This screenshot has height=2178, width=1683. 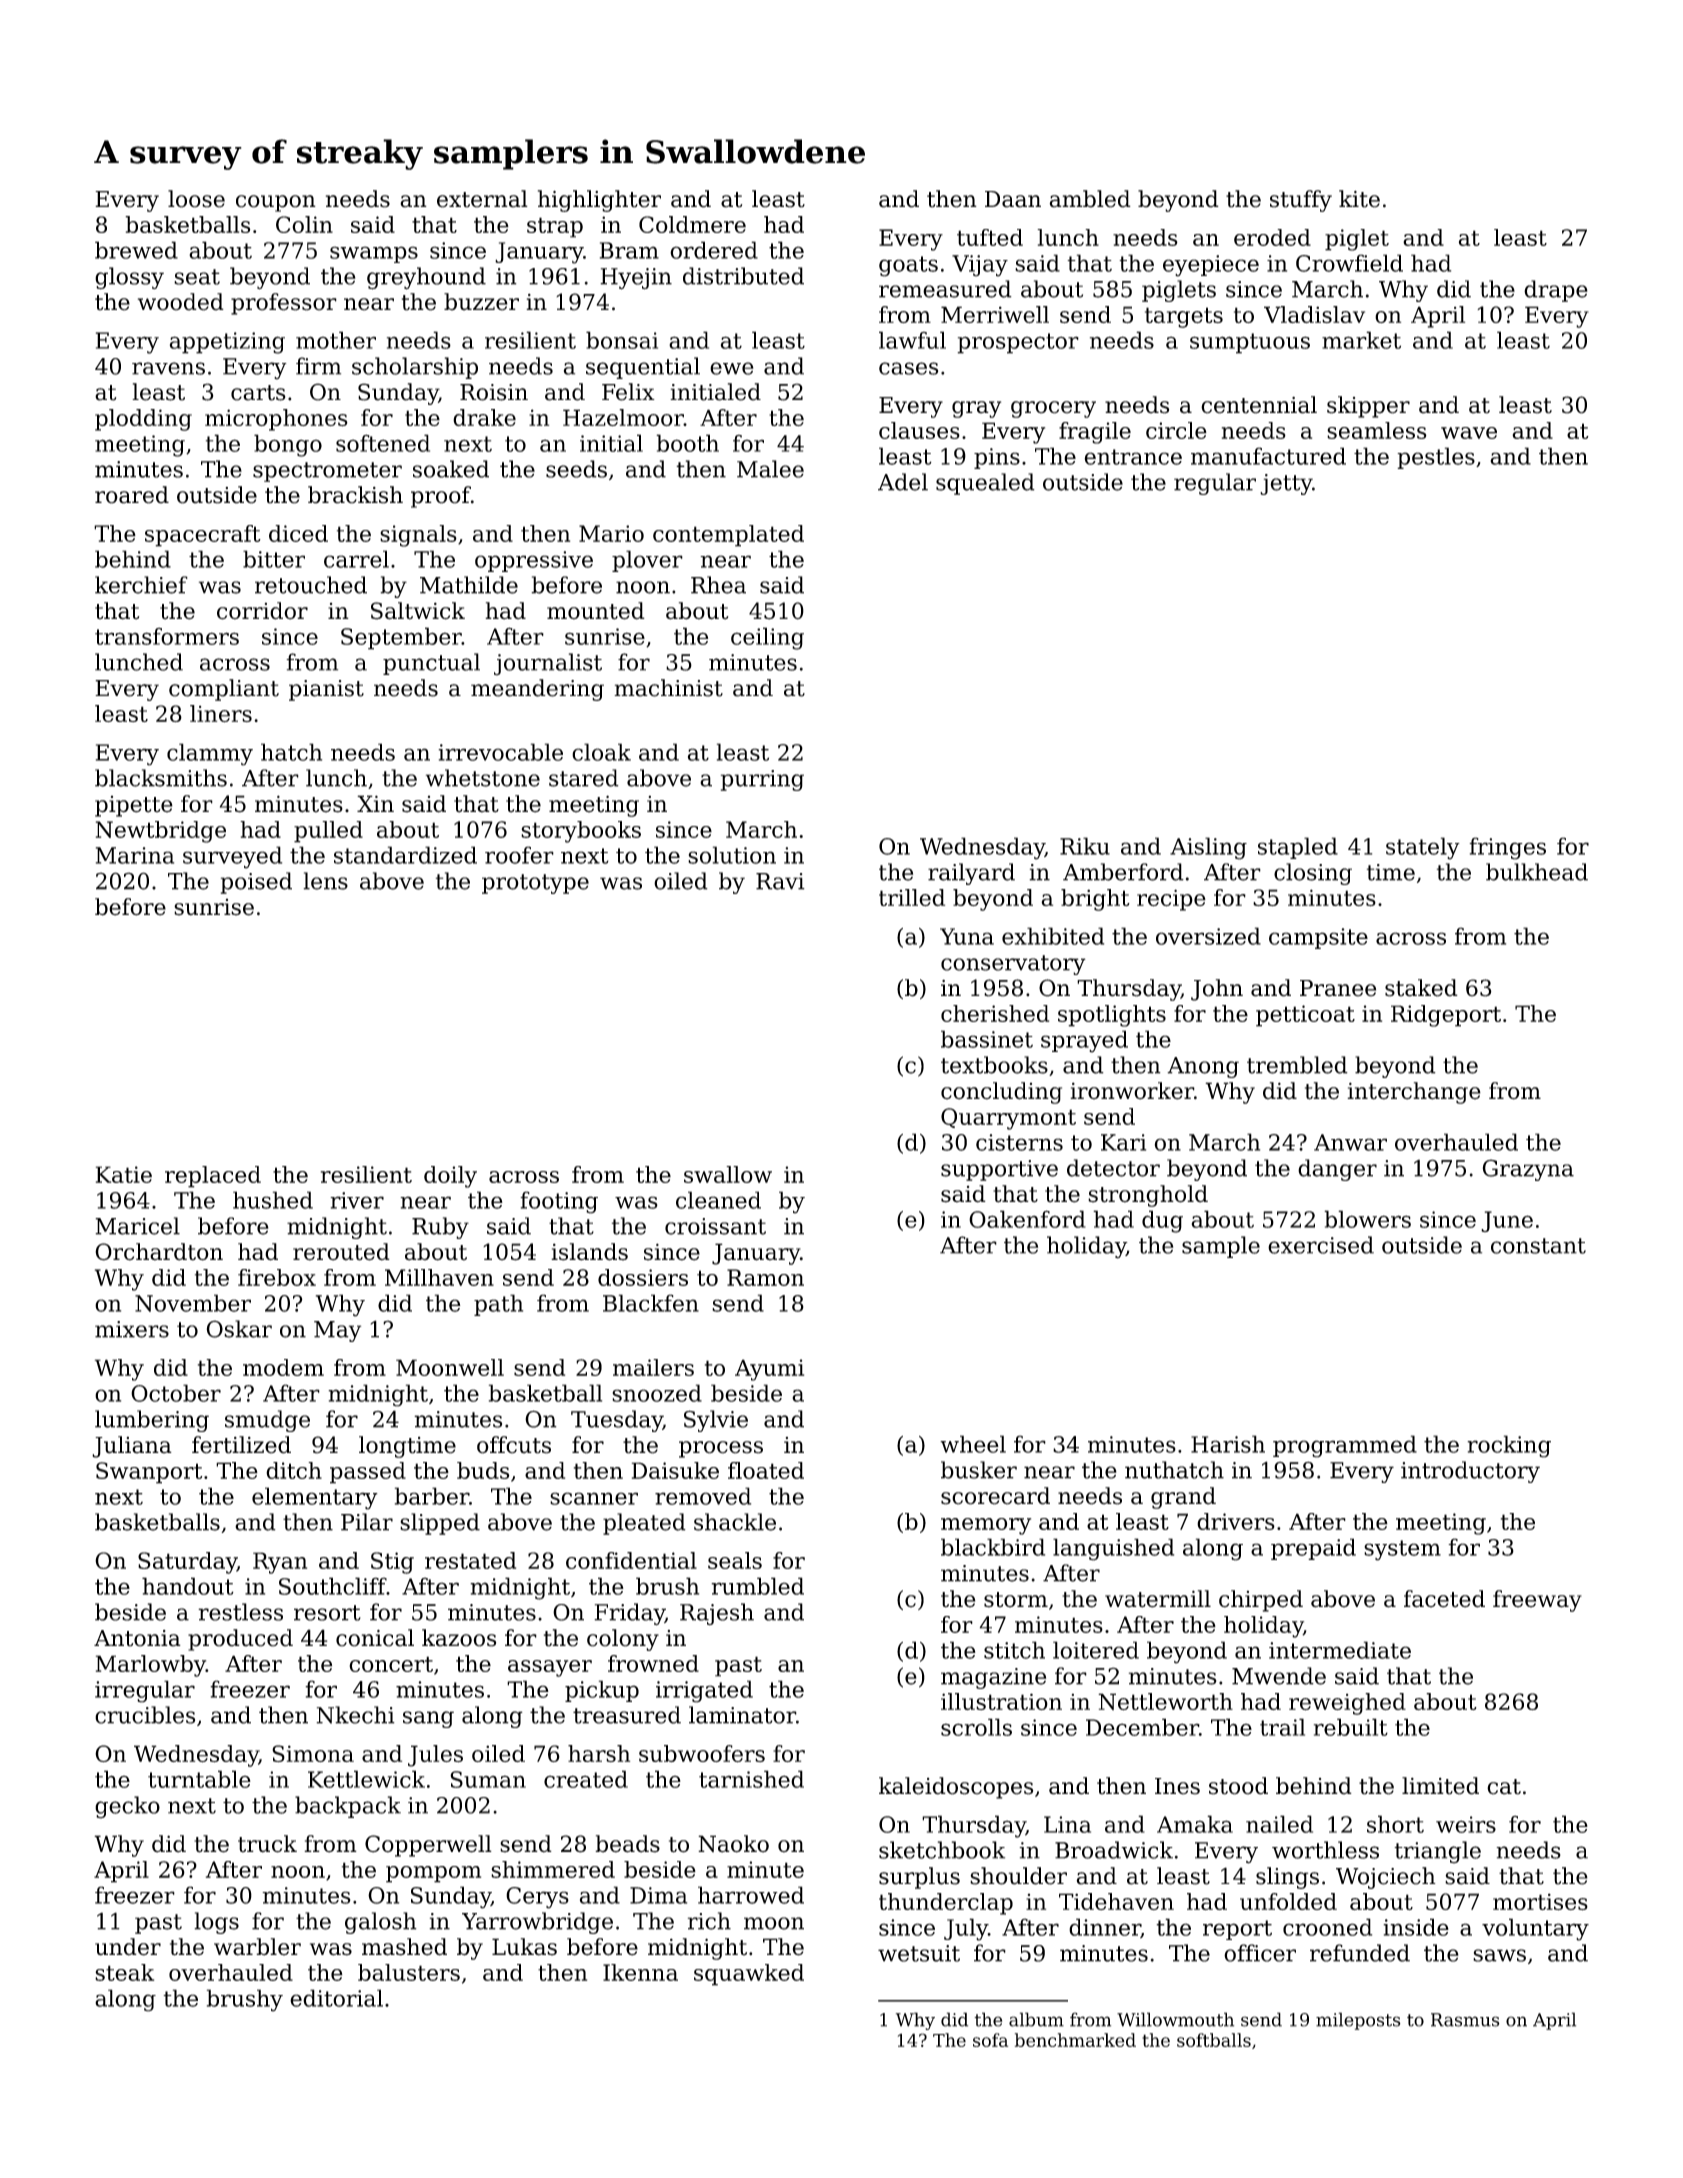 I want to click on prototype, so click(x=535, y=884).
